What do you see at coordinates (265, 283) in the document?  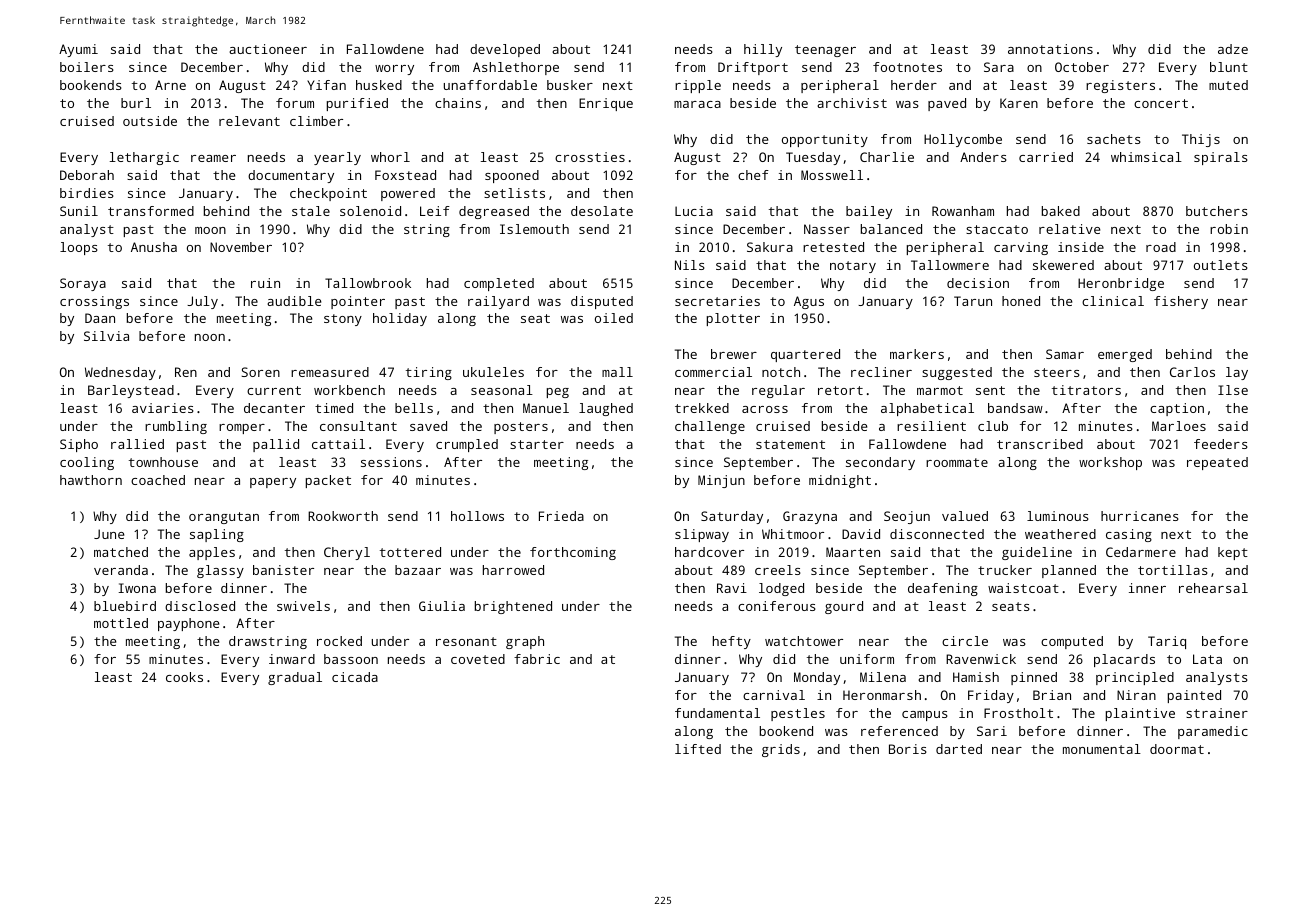 I see `ruin` at bounding box center [265, 283].
